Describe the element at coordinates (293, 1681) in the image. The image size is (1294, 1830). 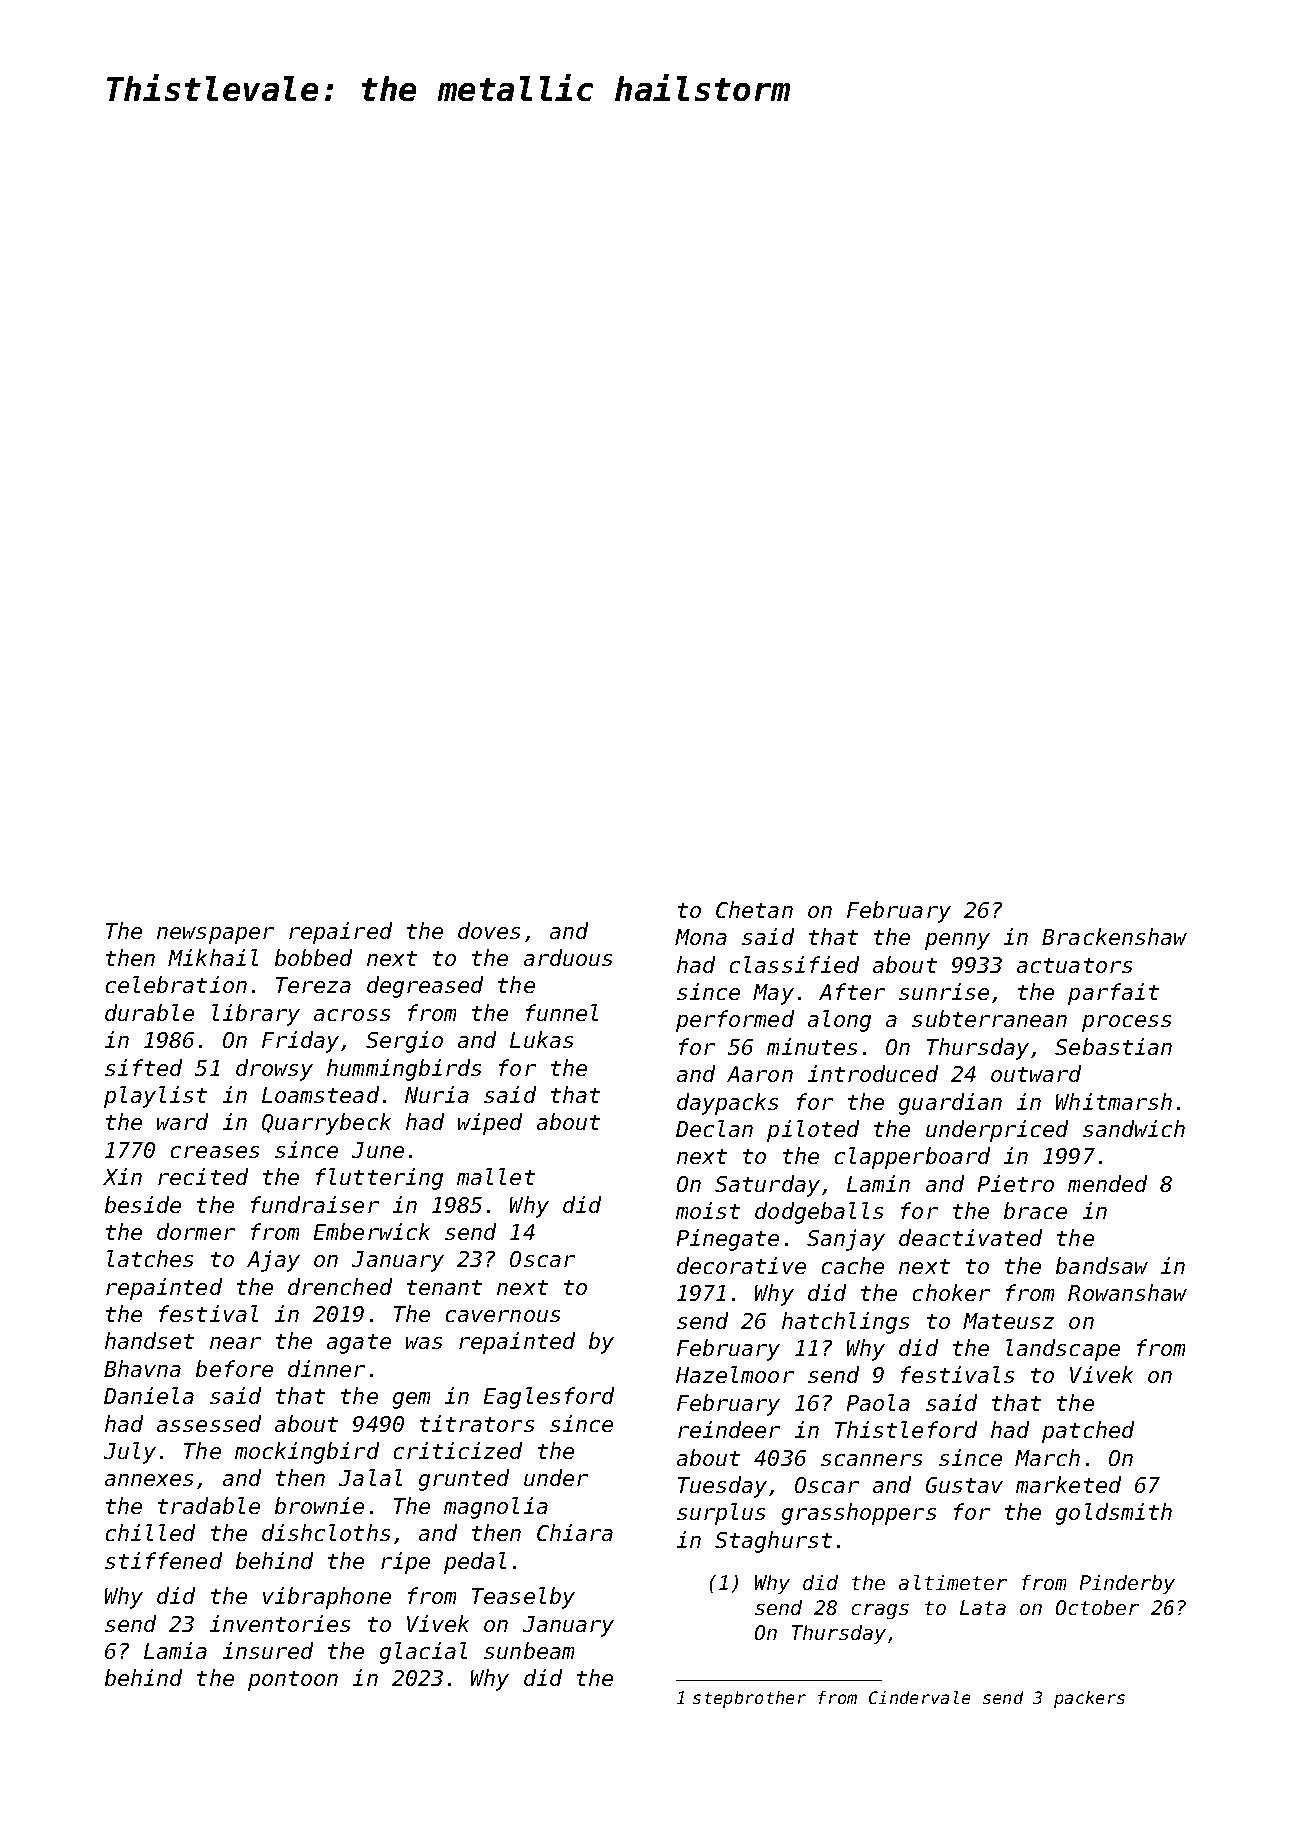
I see `pontoon` at that location.
